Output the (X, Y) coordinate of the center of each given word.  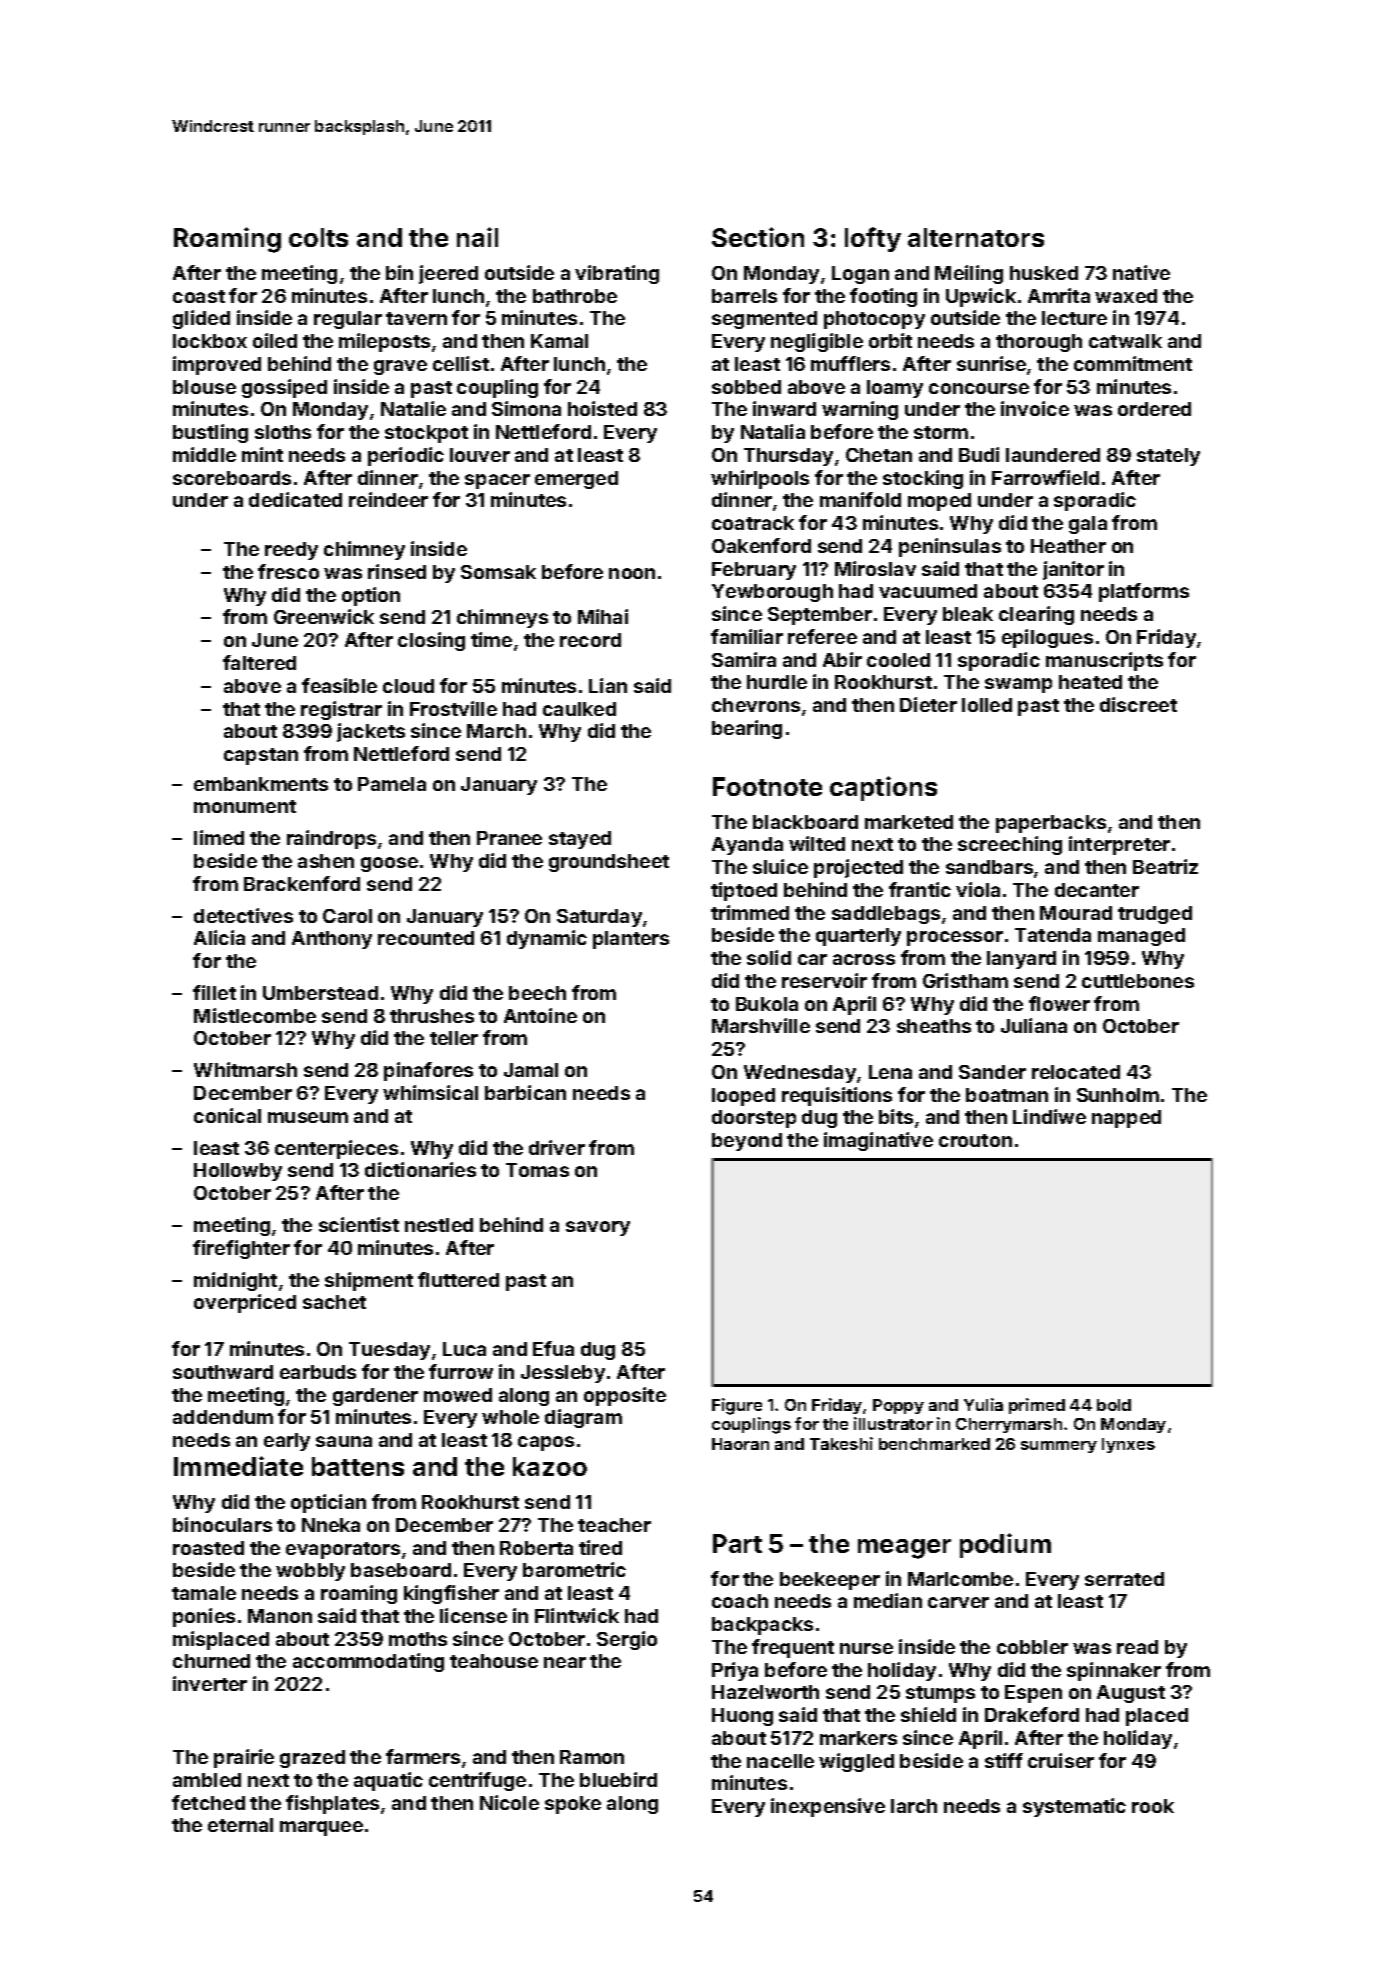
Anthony (332, 940)
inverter (210, 1683)
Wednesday (800, 1074)
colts (318, 237)
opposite (625, 1396)
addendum (223, 1417)
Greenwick (324, 616)
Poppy (898, 1406)
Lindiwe (1049, 1116)
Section (758, 237)
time (491, 639)
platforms (1144, 592)
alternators (976, 237)
